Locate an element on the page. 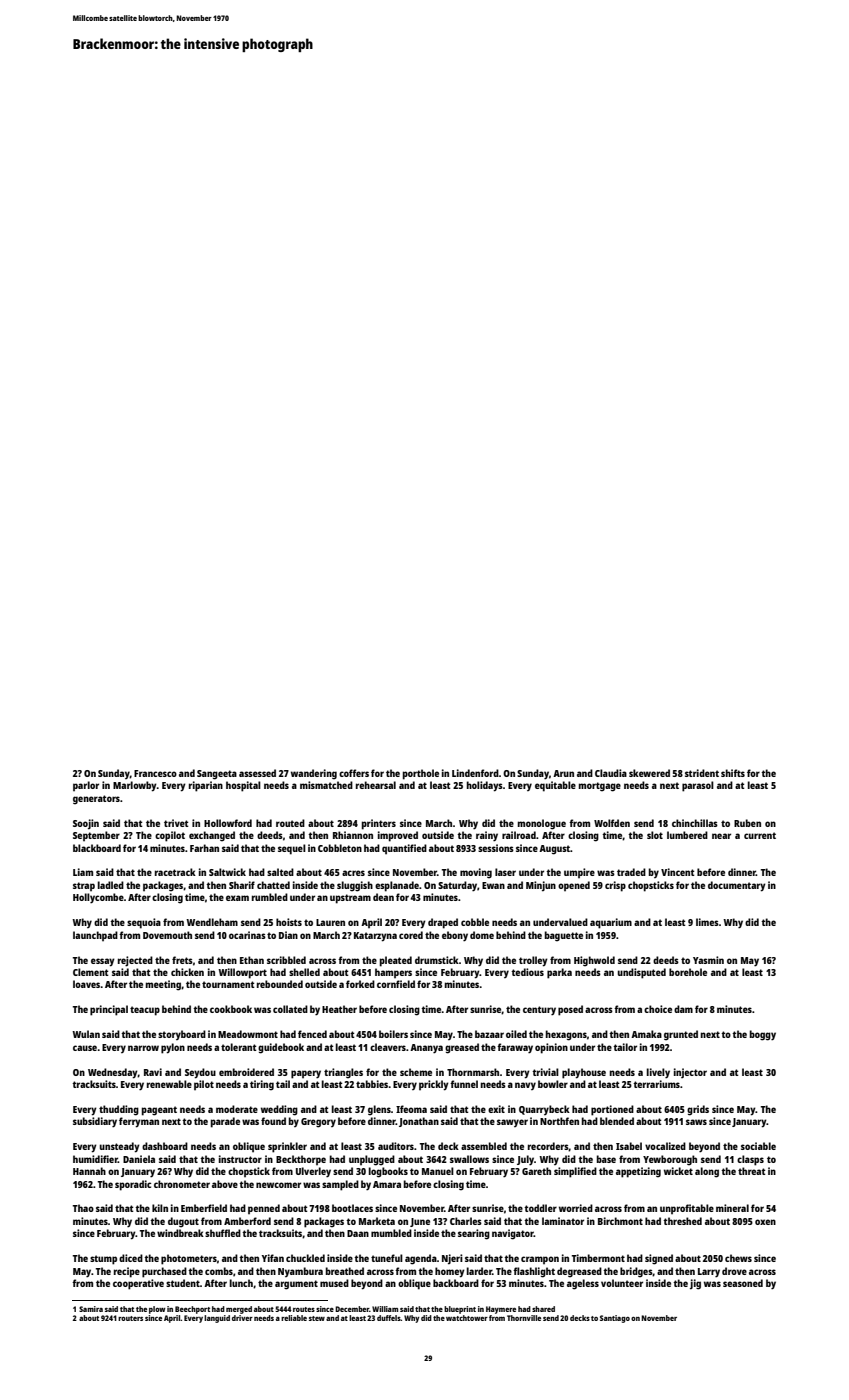 The width and height of the document is (849, 1400). Ananya is located at coordinates (426, 1049).
